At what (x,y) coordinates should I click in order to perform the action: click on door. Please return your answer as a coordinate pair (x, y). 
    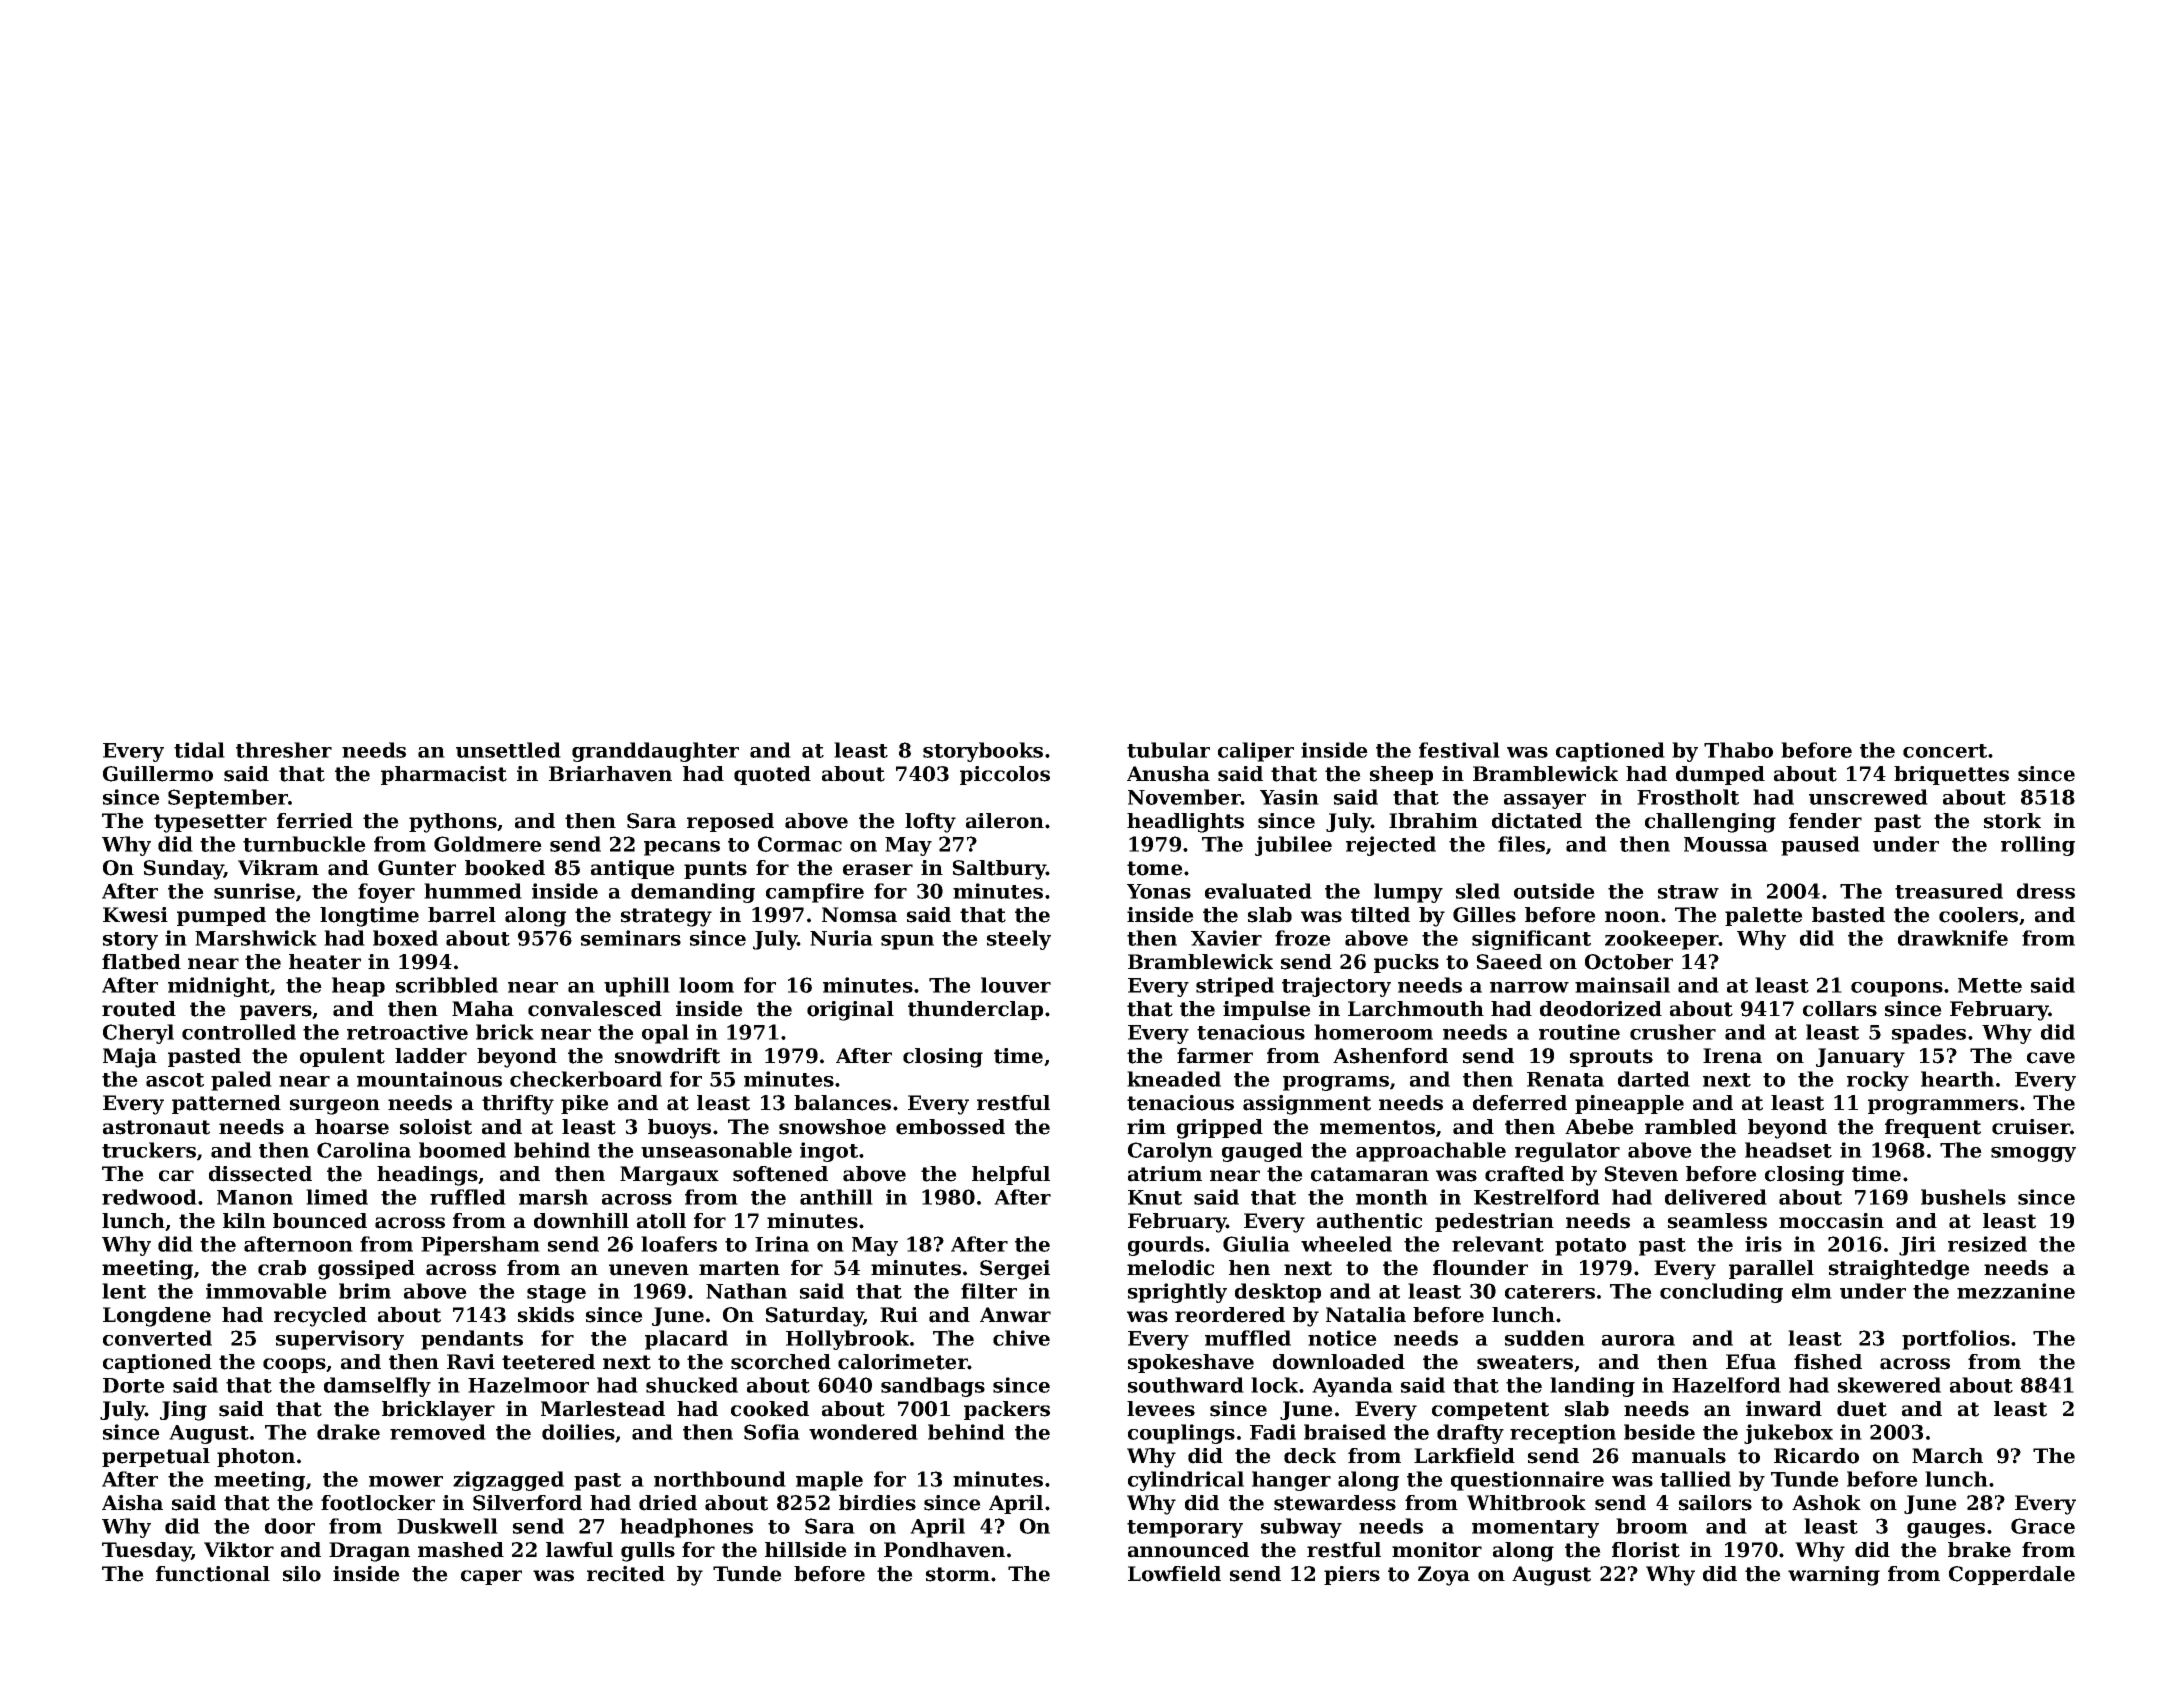
    Looking at the image, I should click on (290, 1526).
